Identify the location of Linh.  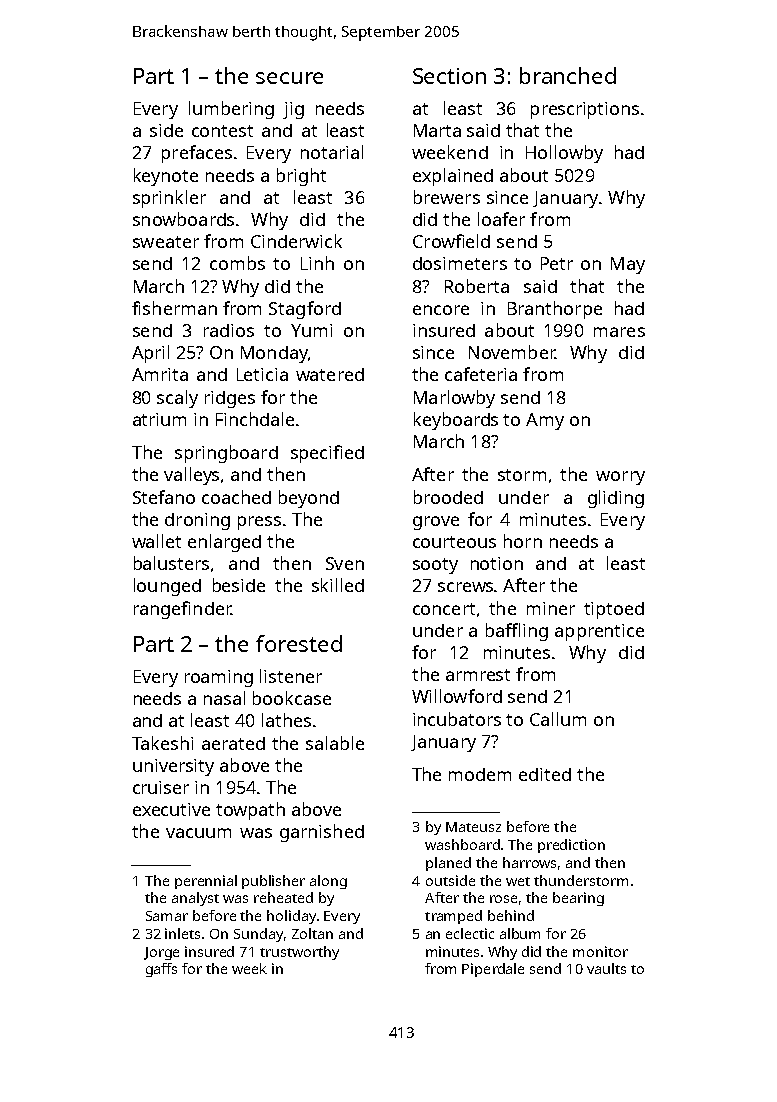
(317, 263).
